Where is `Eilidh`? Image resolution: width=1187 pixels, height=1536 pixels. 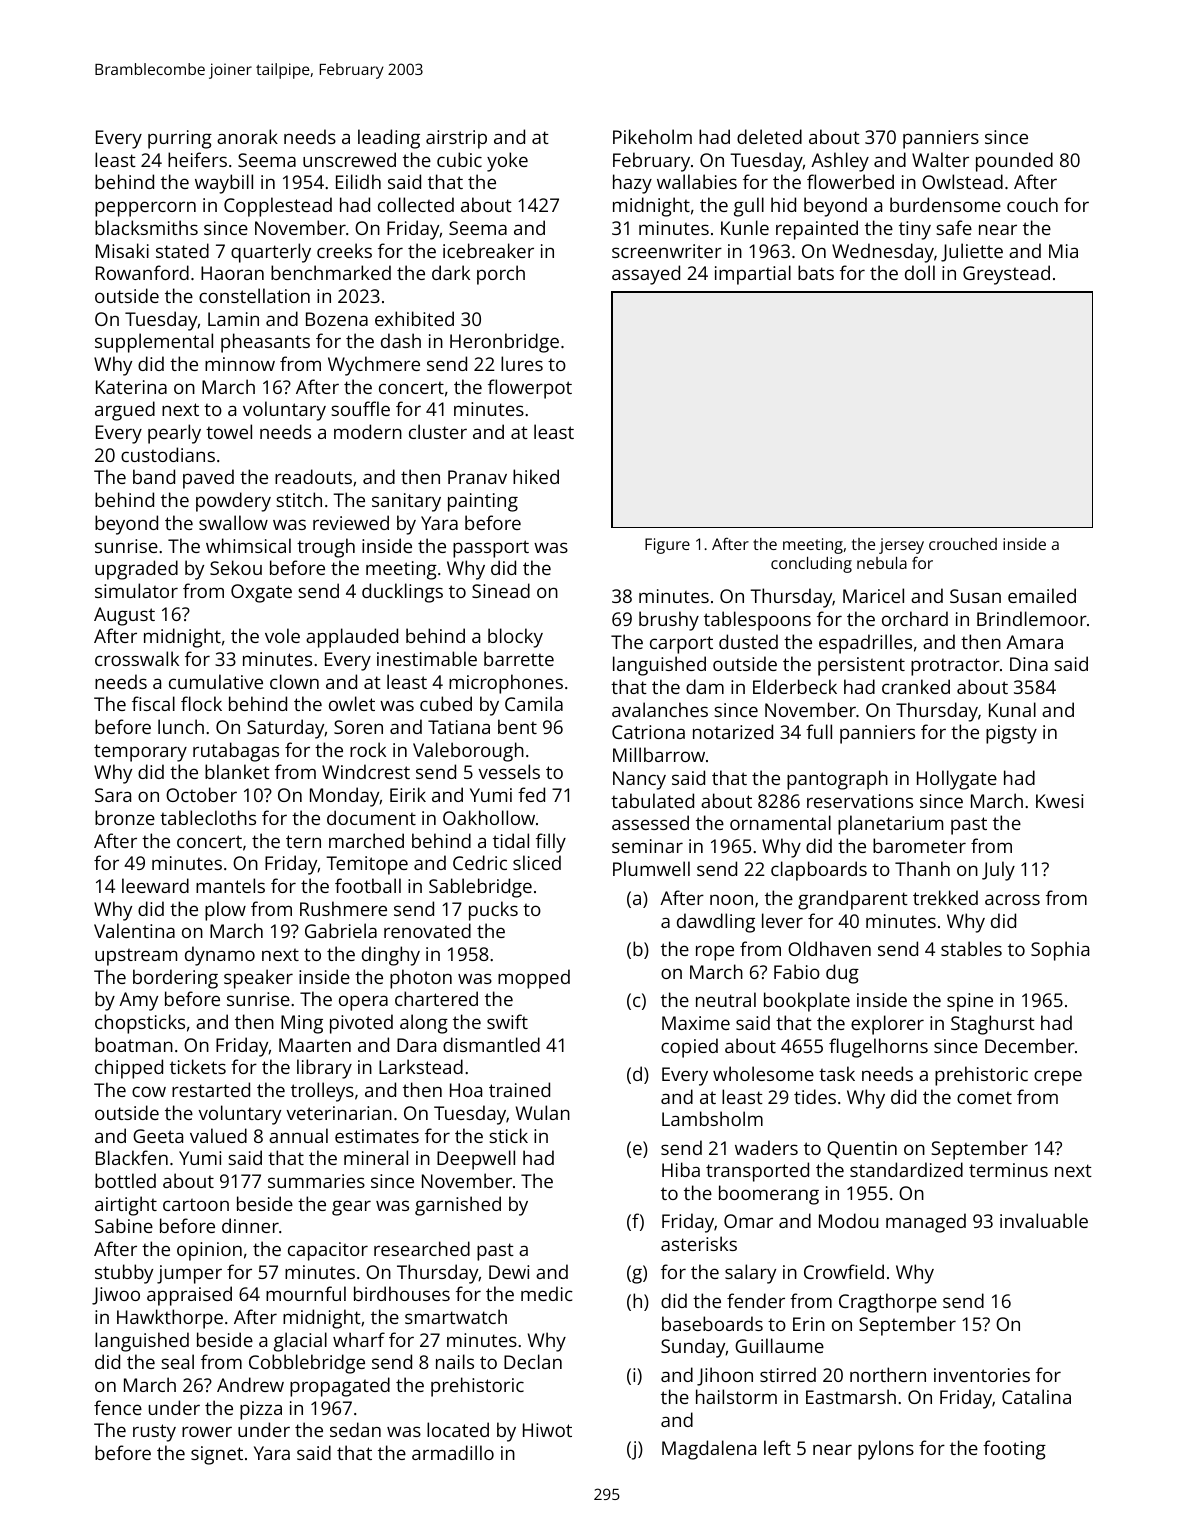
Eilidh is located at coordinates (358, 181).
